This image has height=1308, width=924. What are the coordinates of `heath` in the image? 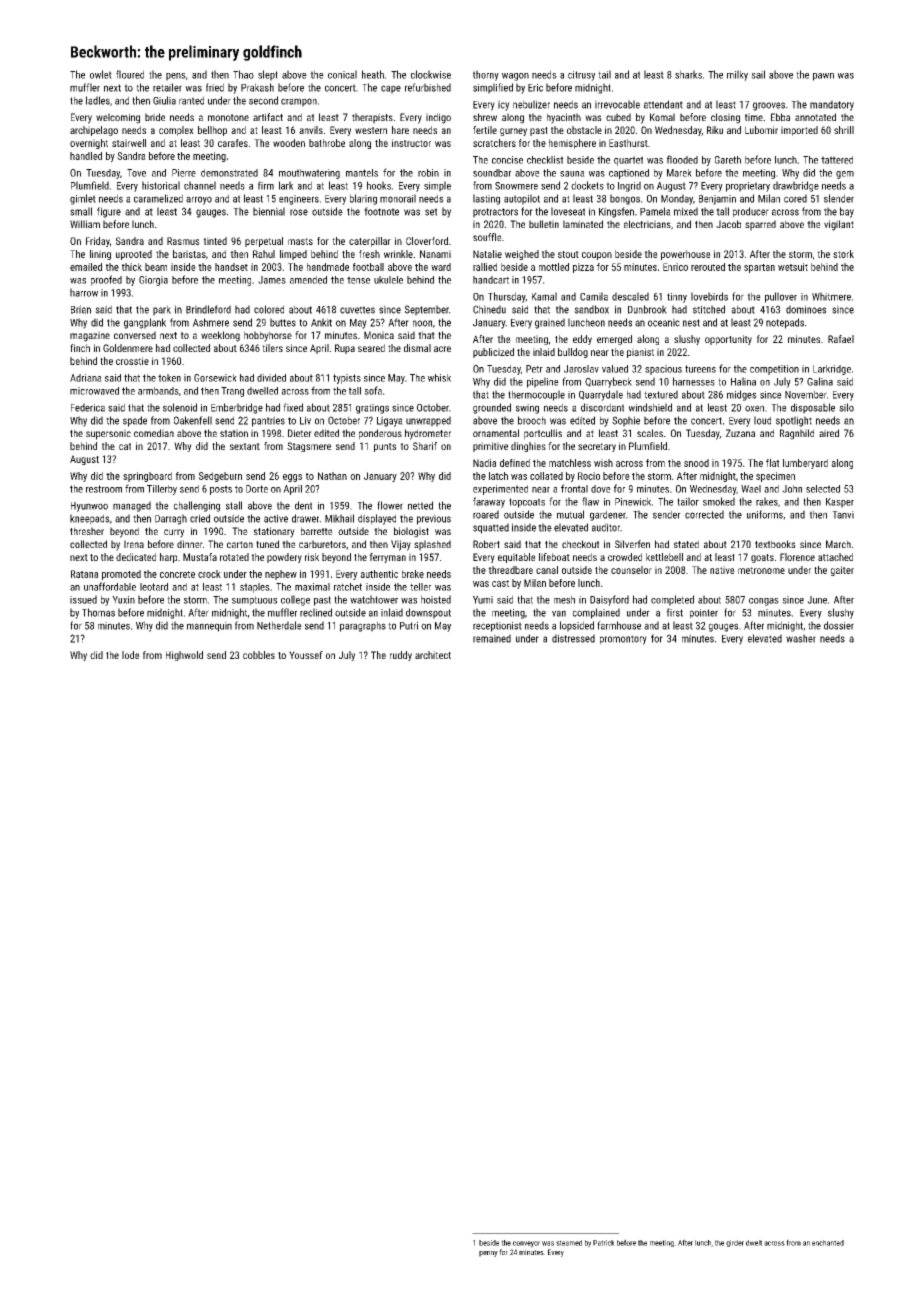 It's located at (373, 74).
